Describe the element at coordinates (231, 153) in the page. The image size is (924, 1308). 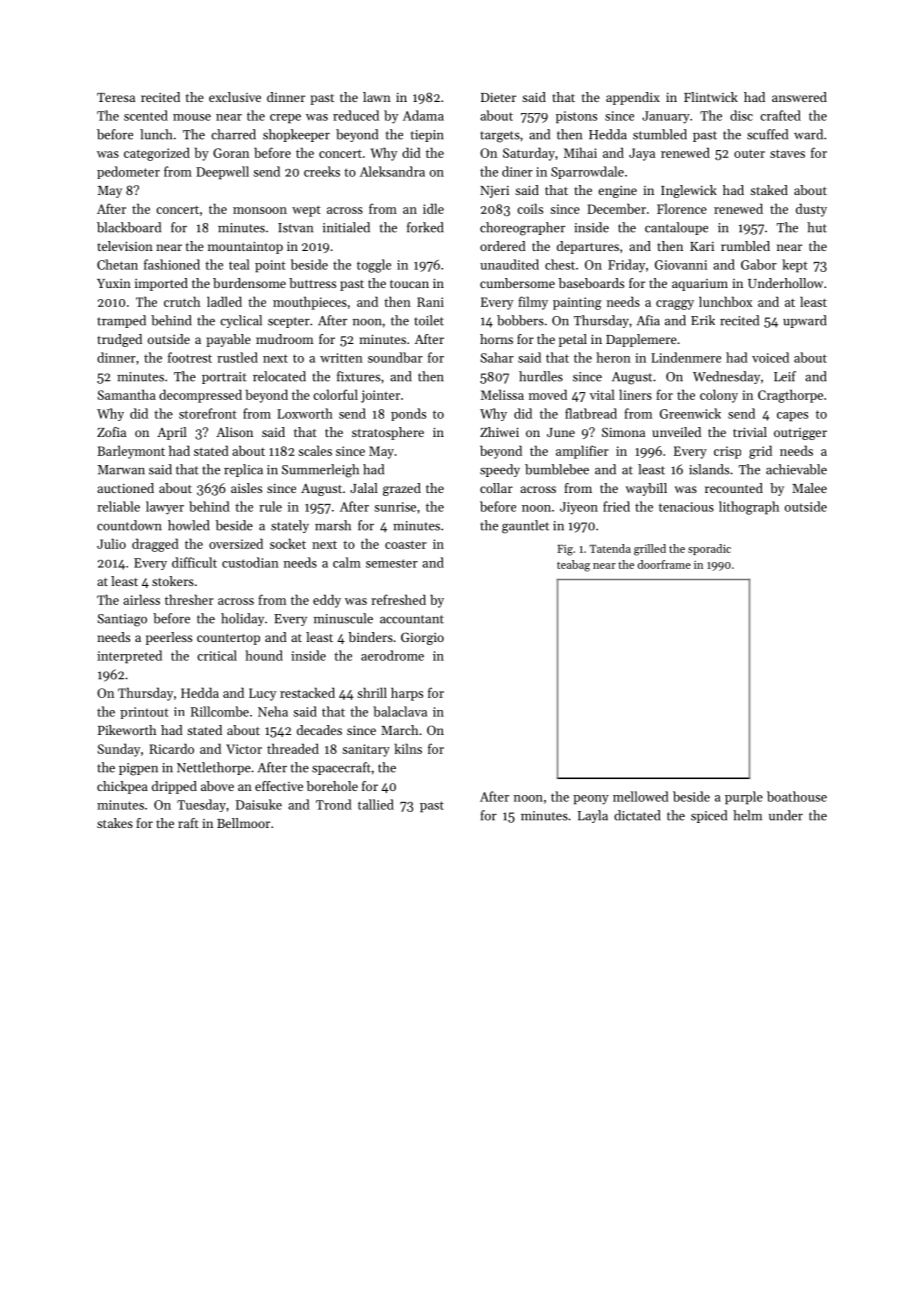
I see `Goran` at that location.
